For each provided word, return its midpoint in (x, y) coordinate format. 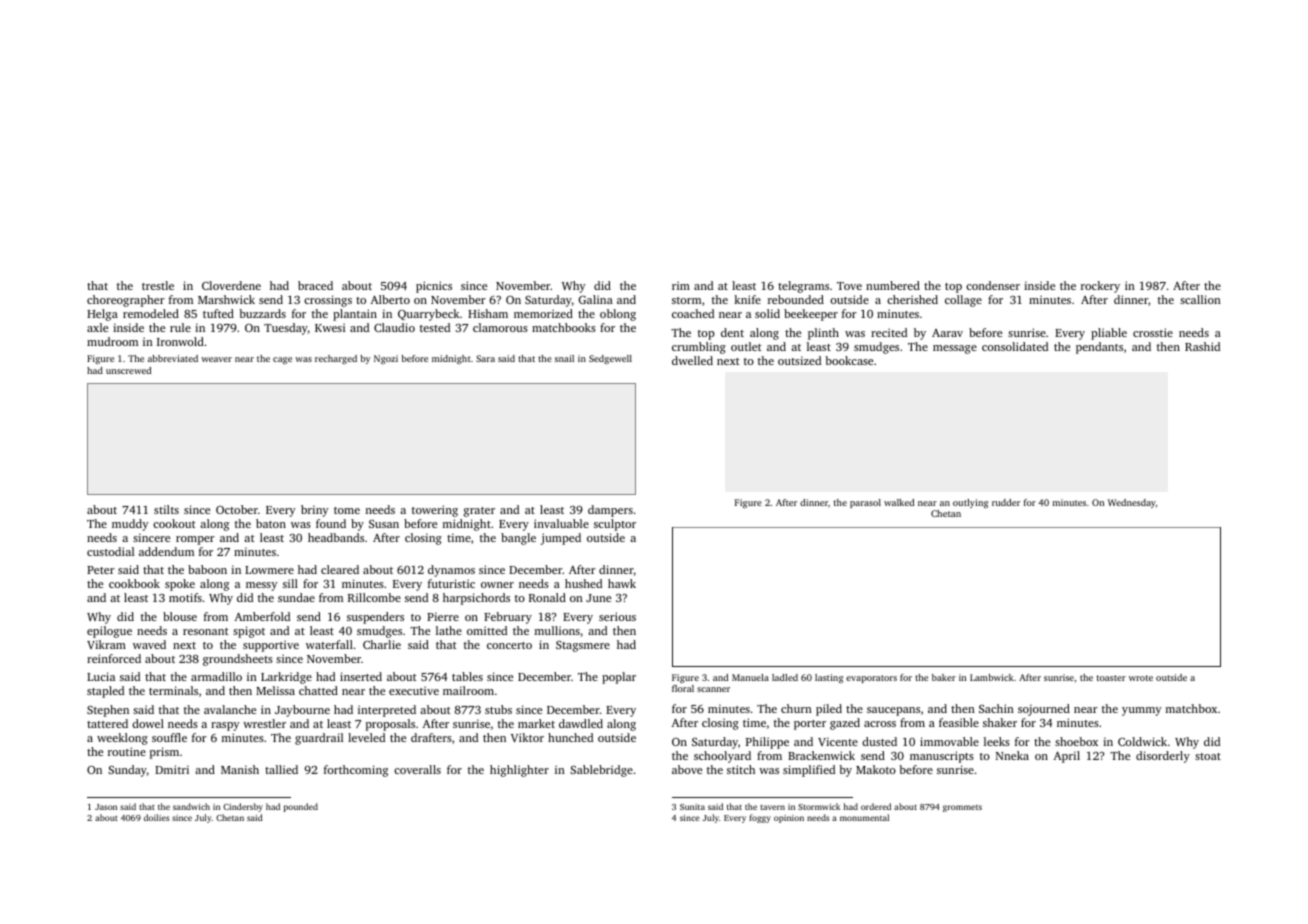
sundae (296, 597)
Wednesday (1132, 503)
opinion (789, 819)
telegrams (803, 287)
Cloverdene (231, 285)
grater (479, 512)
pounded (301, 807)
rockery (1100, 287)
